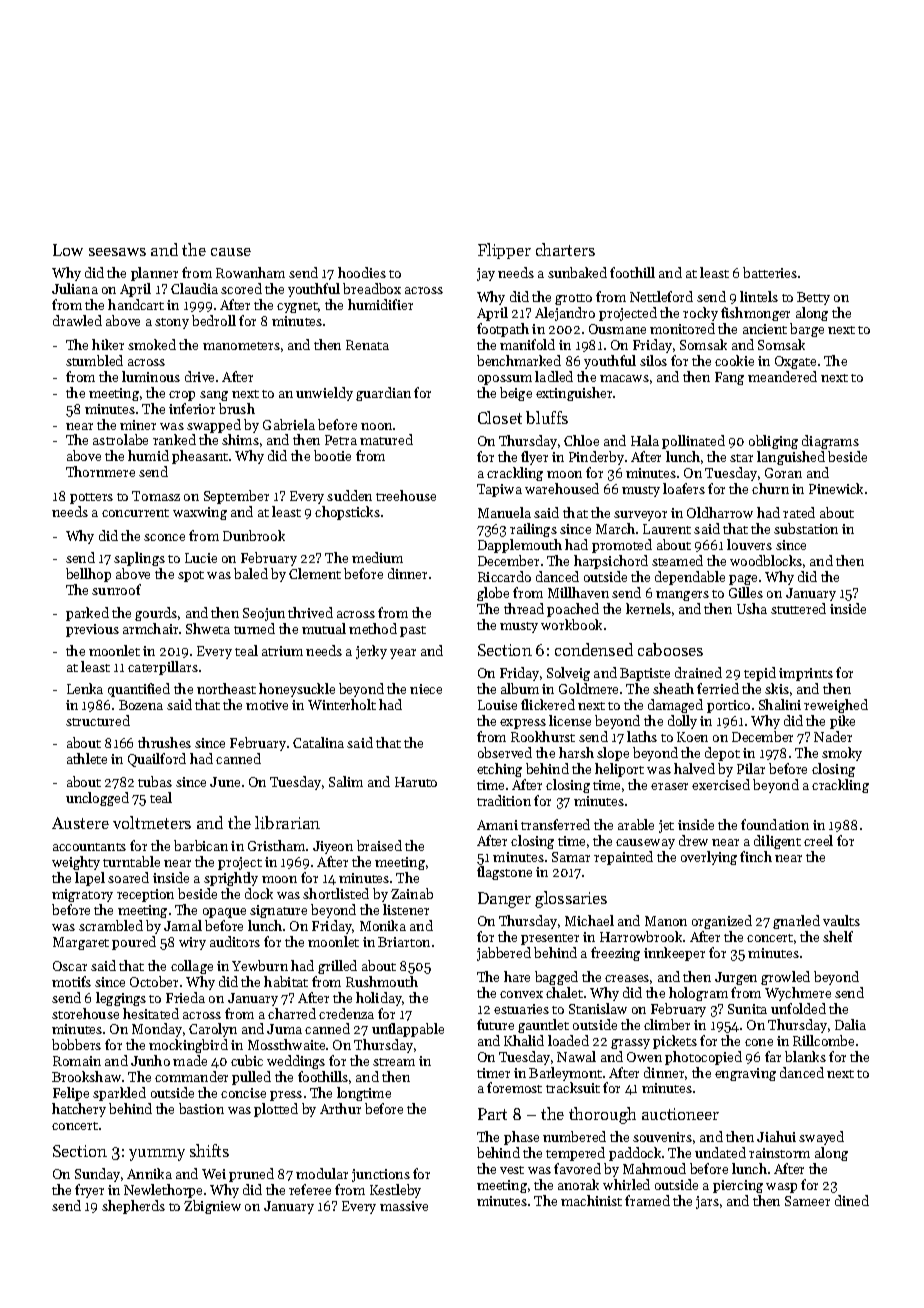  Describe the element at coordinates (813, 298) in the document. I see `Betty` at that location.
